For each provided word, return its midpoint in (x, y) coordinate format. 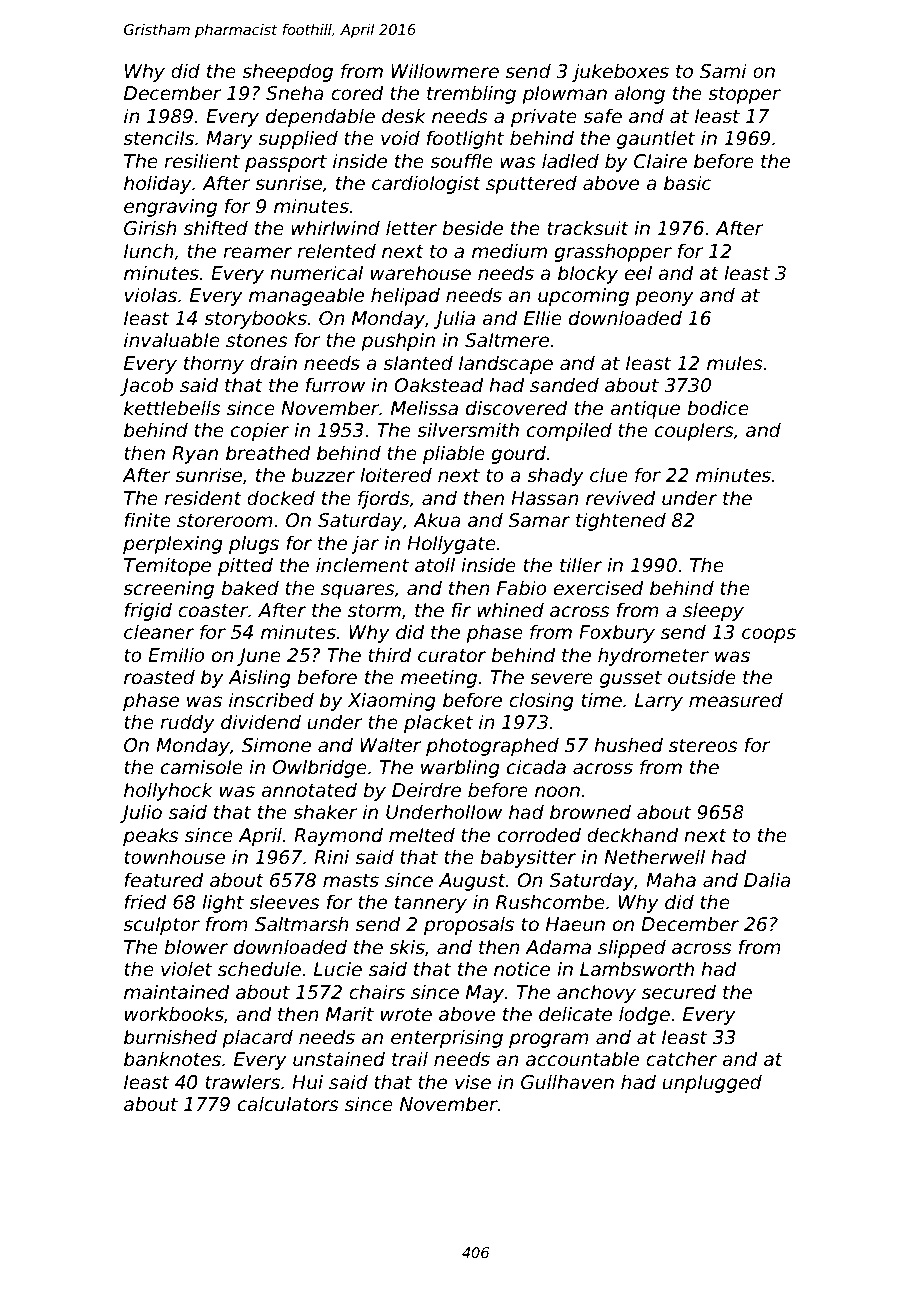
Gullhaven (567, 1082)
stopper (744, 95)
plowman (564, 94)
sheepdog (287, 72)
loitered (396, 475)
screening (168, 589)
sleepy (713, 611)
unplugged (712, 1083)
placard (257, 1038)
